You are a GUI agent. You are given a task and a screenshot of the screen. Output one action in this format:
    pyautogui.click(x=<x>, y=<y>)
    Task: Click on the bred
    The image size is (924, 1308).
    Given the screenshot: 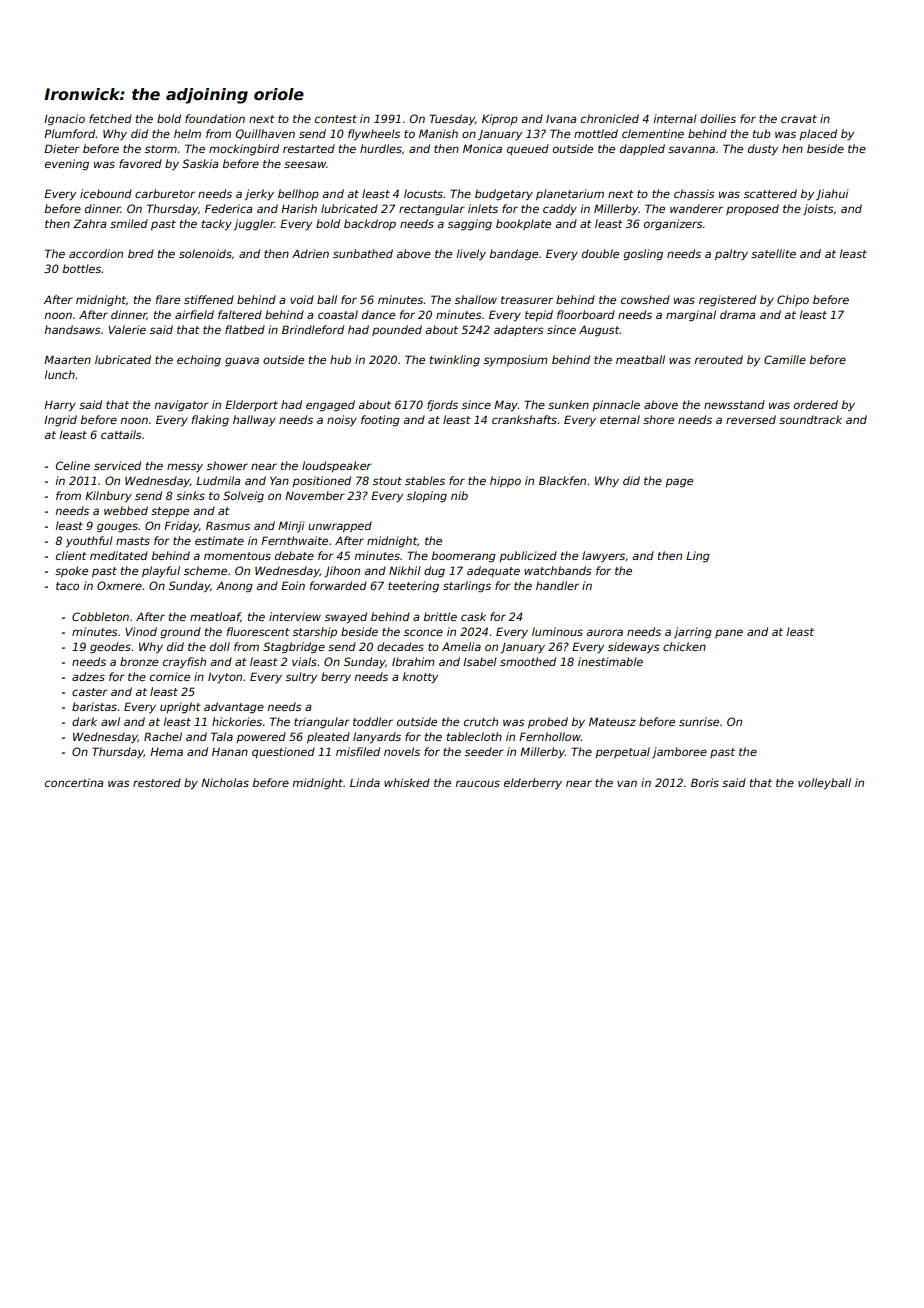 What is the action you would take?
    pyautogui.click(x=141, y=253)
